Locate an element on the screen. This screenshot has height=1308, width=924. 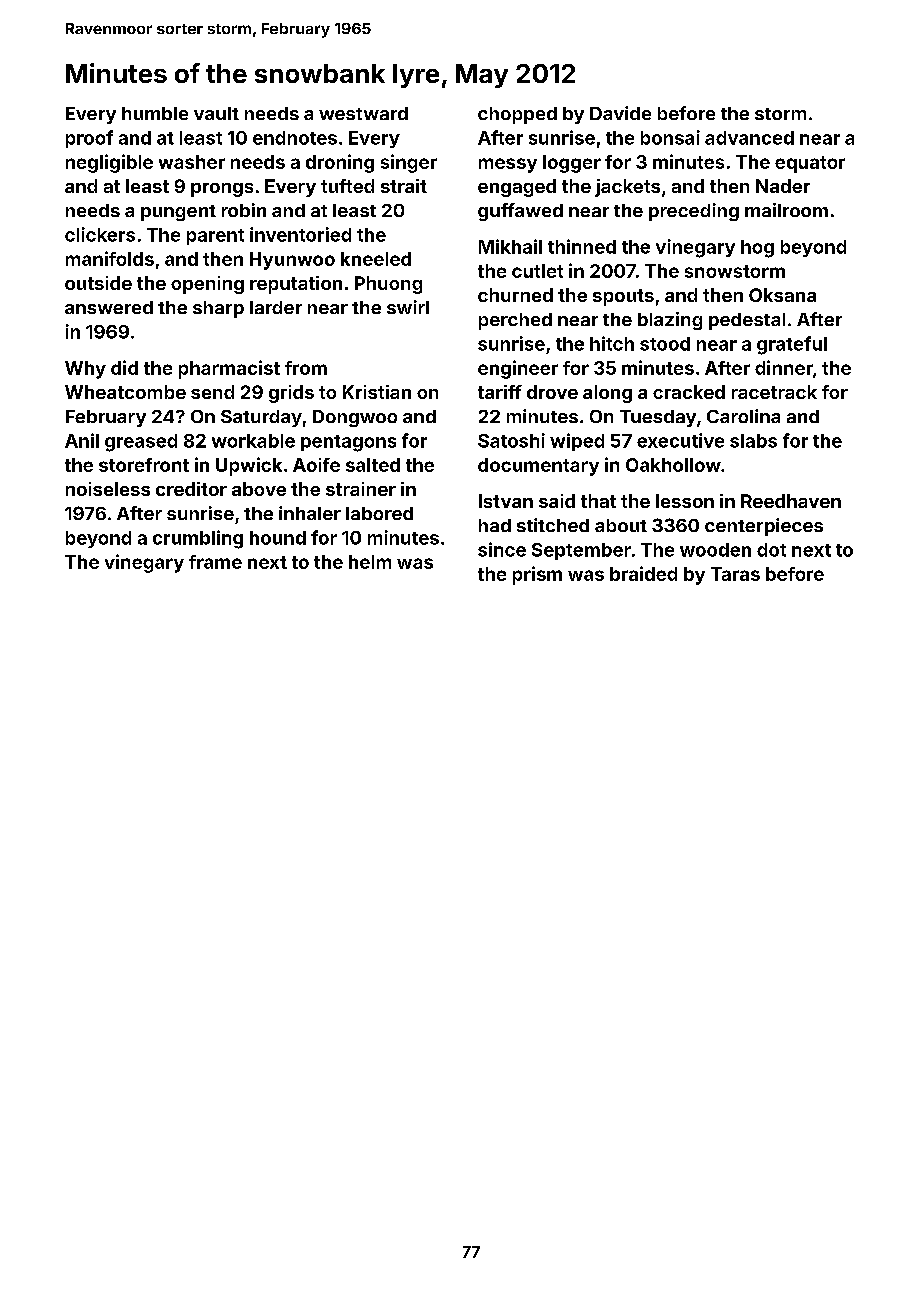
Oksana is located at coordinates (782, 295).
